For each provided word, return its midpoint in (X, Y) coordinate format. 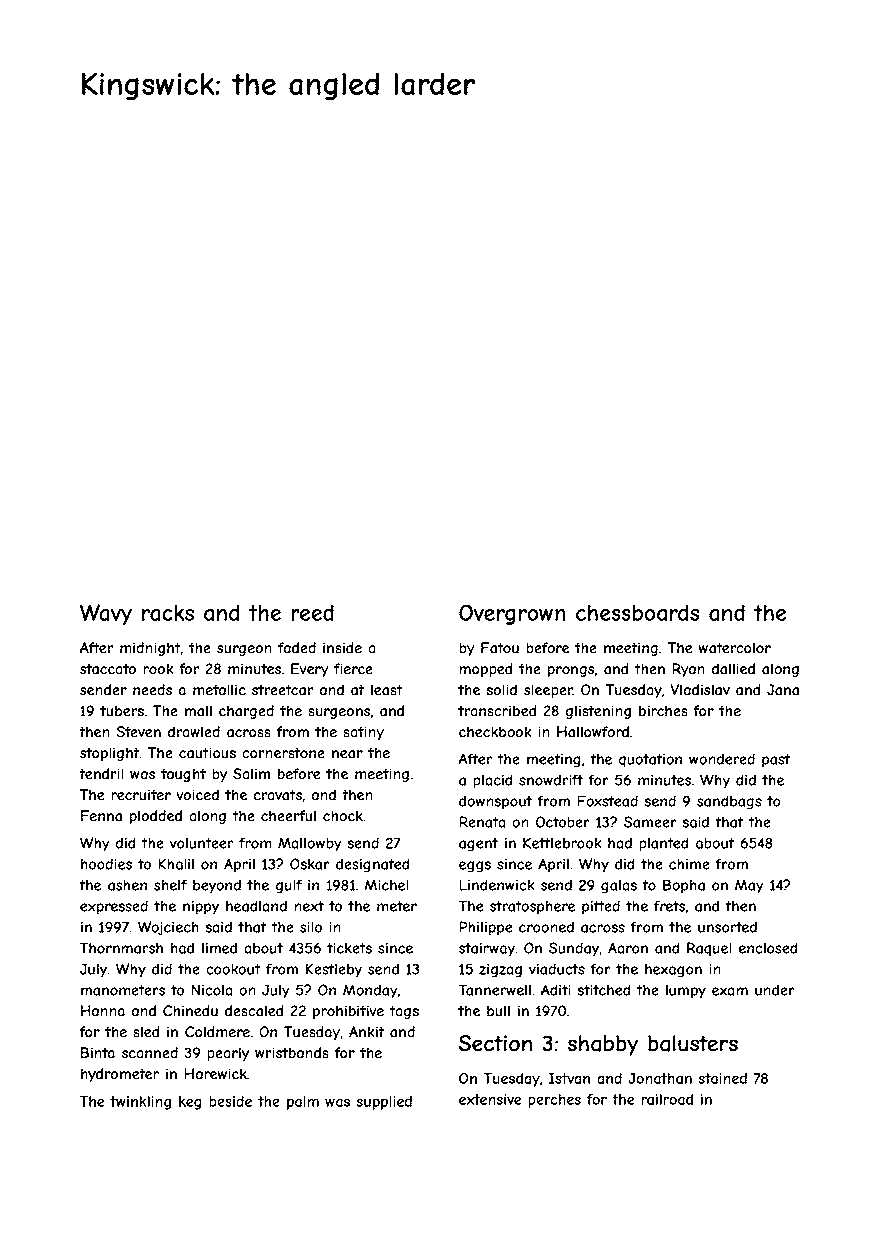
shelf (170, 885)
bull (498, 1011)
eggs (475, 866)
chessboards (637, 613)
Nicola (212, 990)
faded (297, 648)
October (563, 822)
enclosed (768, 948)
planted (664, 844)
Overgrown (512, 614)
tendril (101, 774)
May (749, 886)
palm (303, 1103)
